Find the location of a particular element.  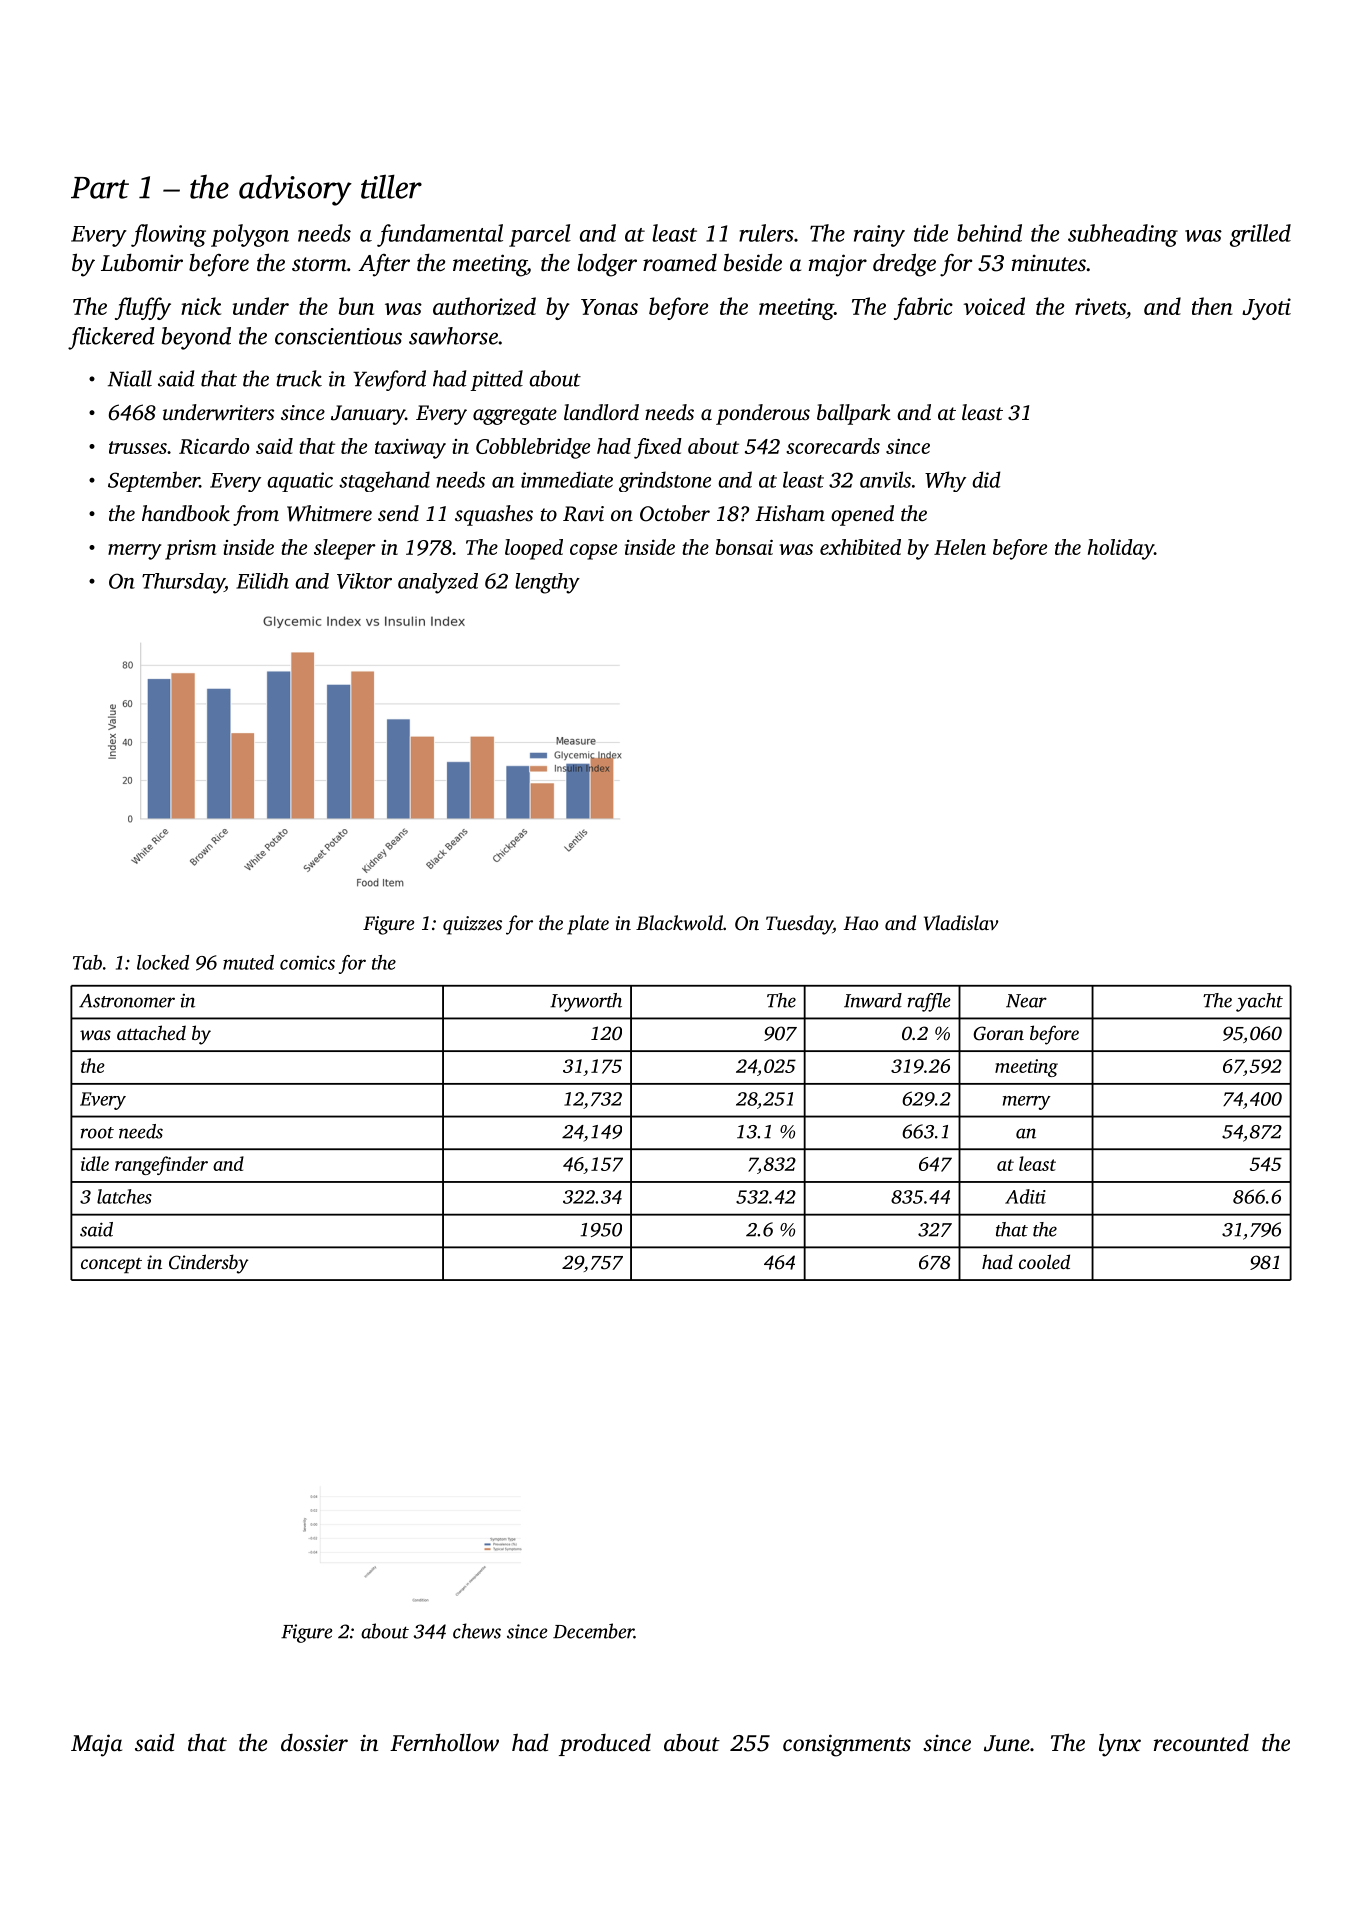

produced is located at coordinates (605, 1745).
